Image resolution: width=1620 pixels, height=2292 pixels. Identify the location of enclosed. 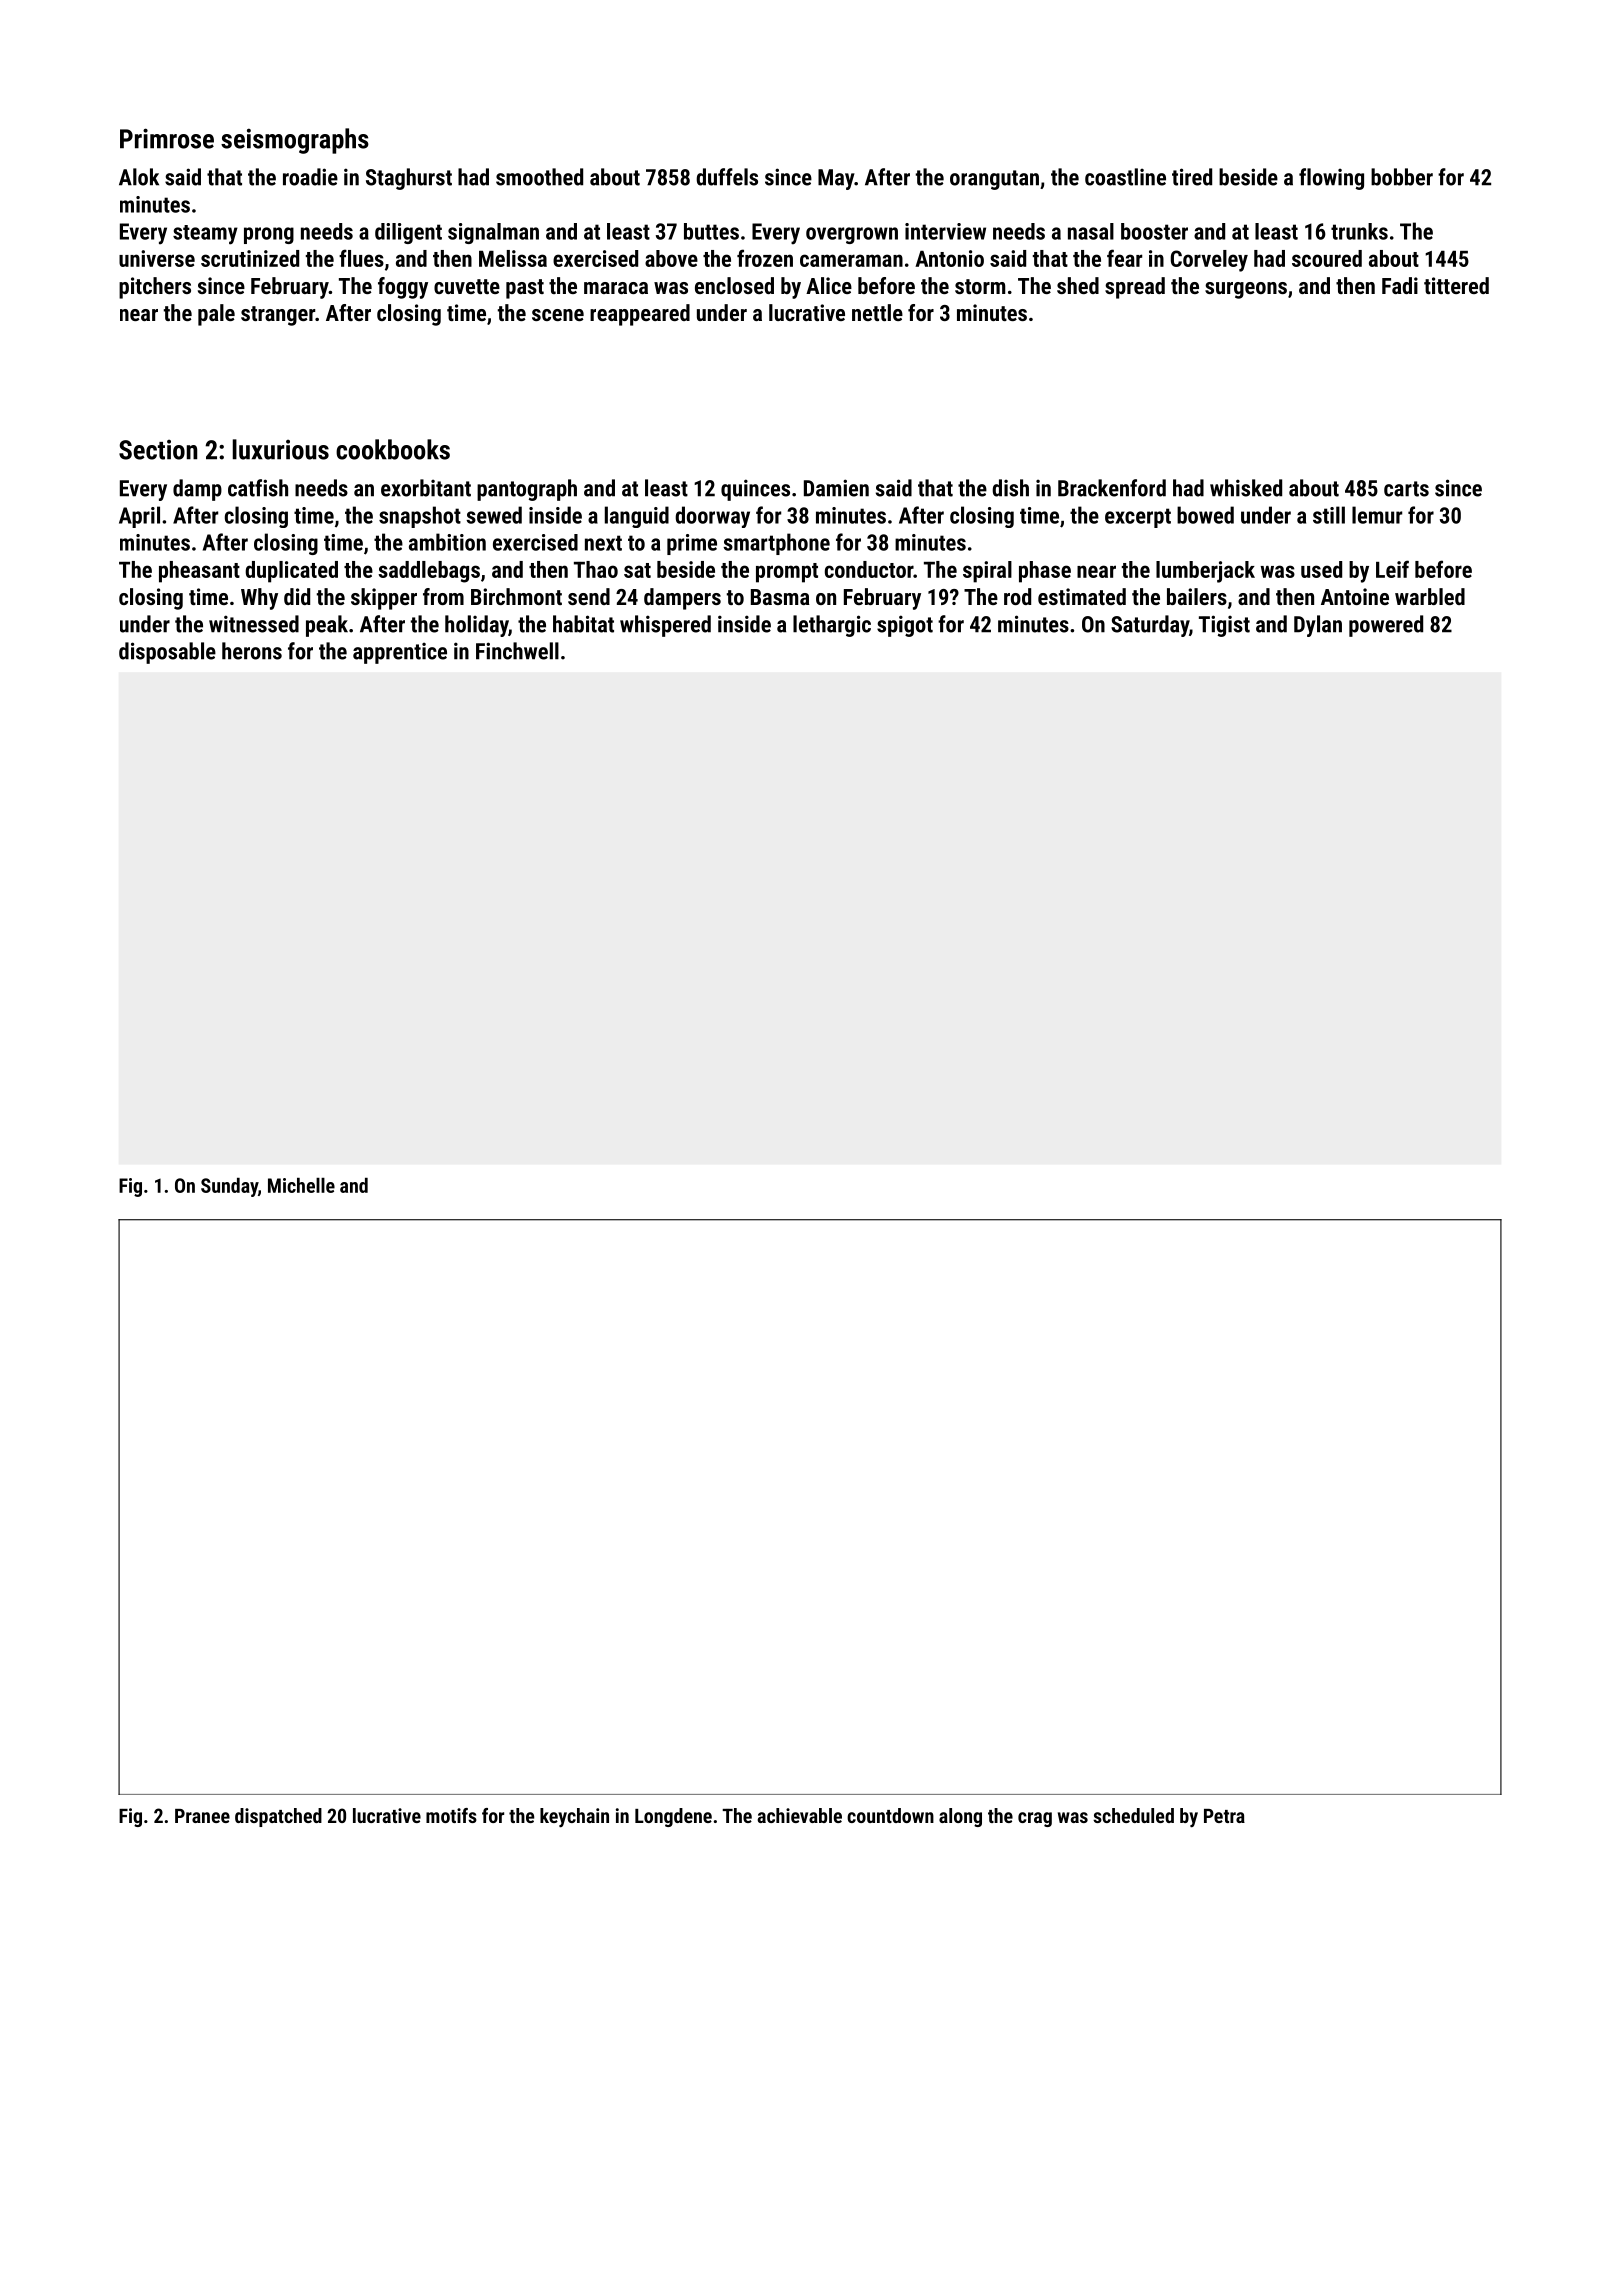
(734, 285).
